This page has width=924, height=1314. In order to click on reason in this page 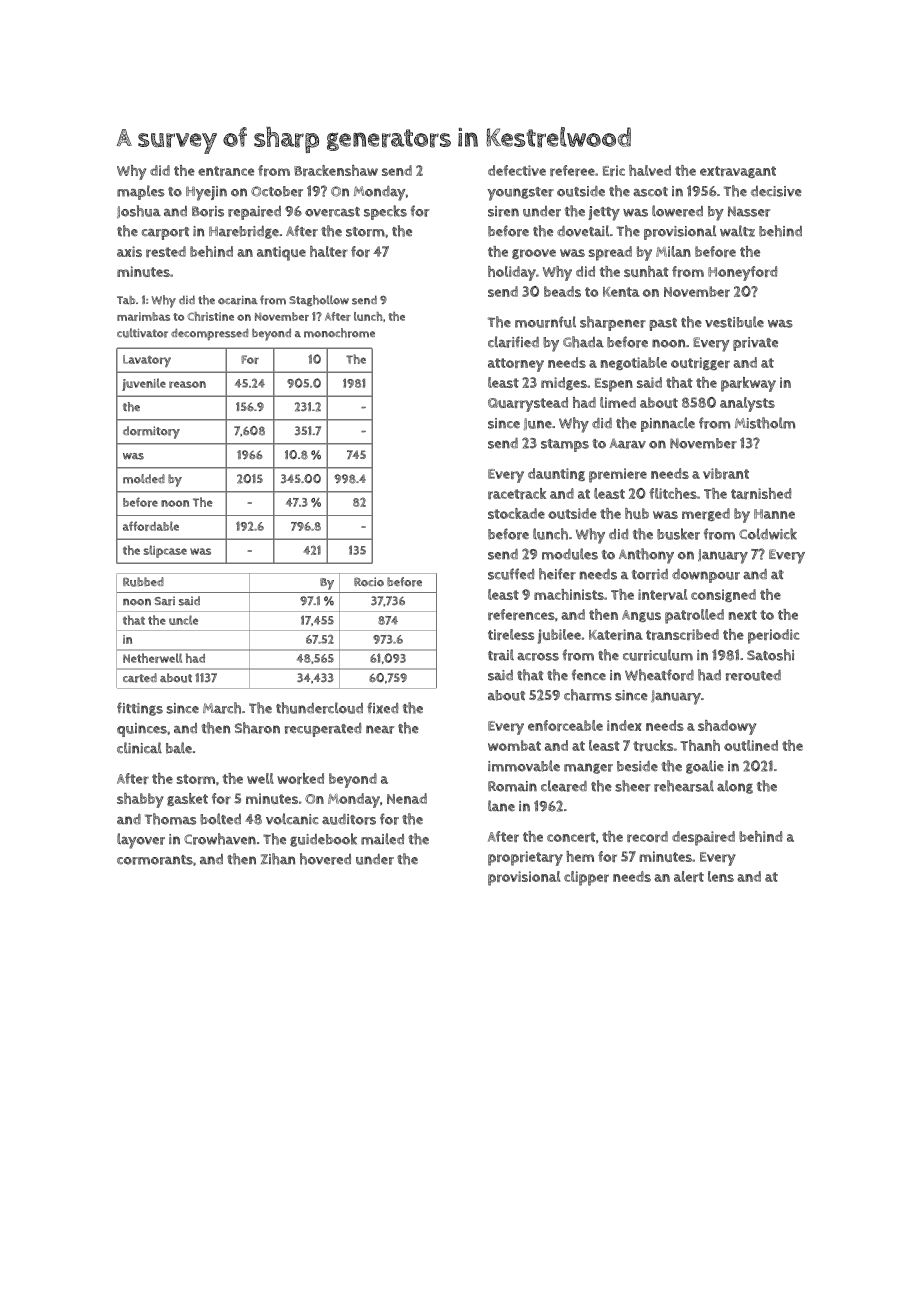, I will do `click(187, 384)`.
